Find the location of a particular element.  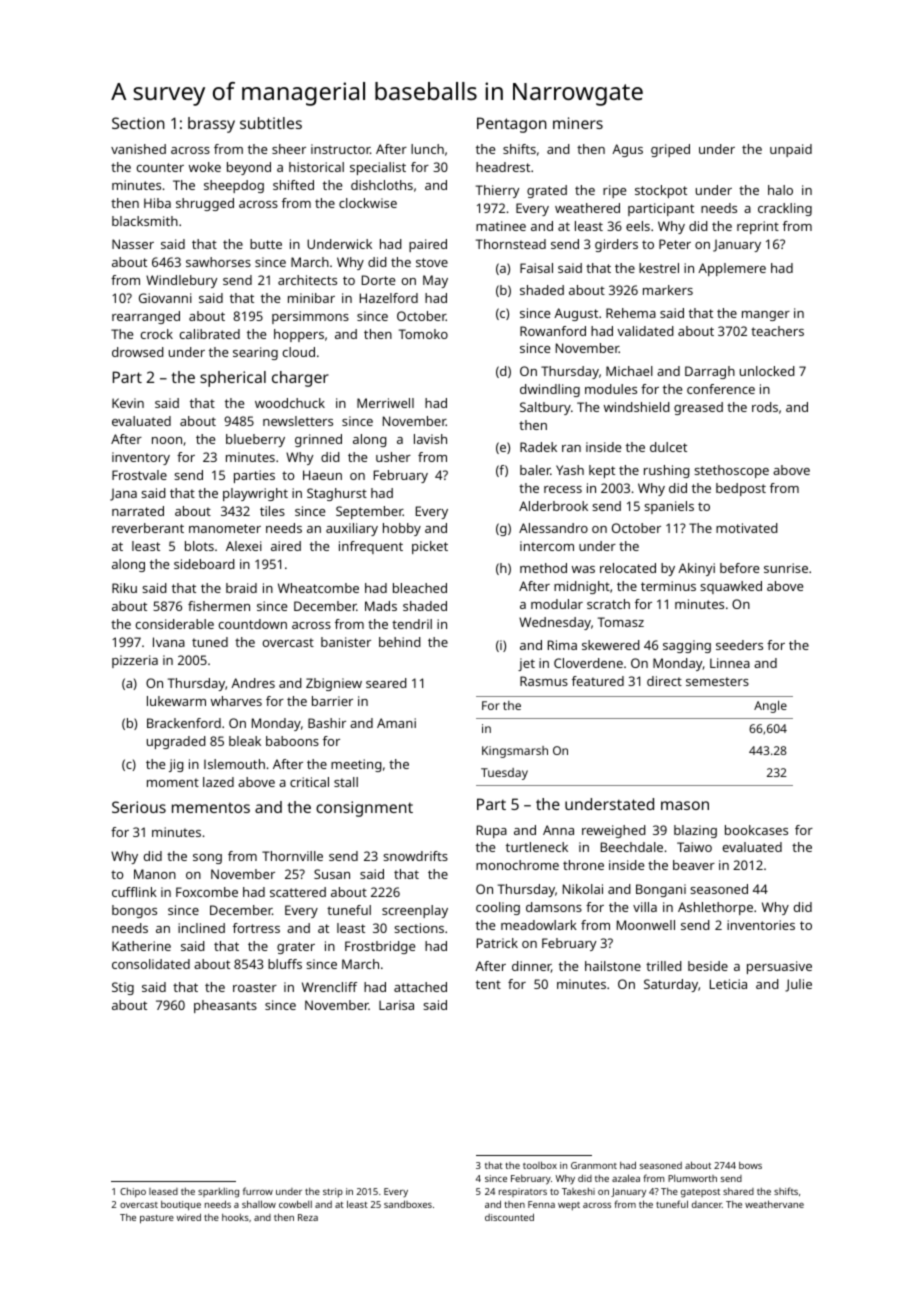

vanished is located at coordinates (138, 149).
